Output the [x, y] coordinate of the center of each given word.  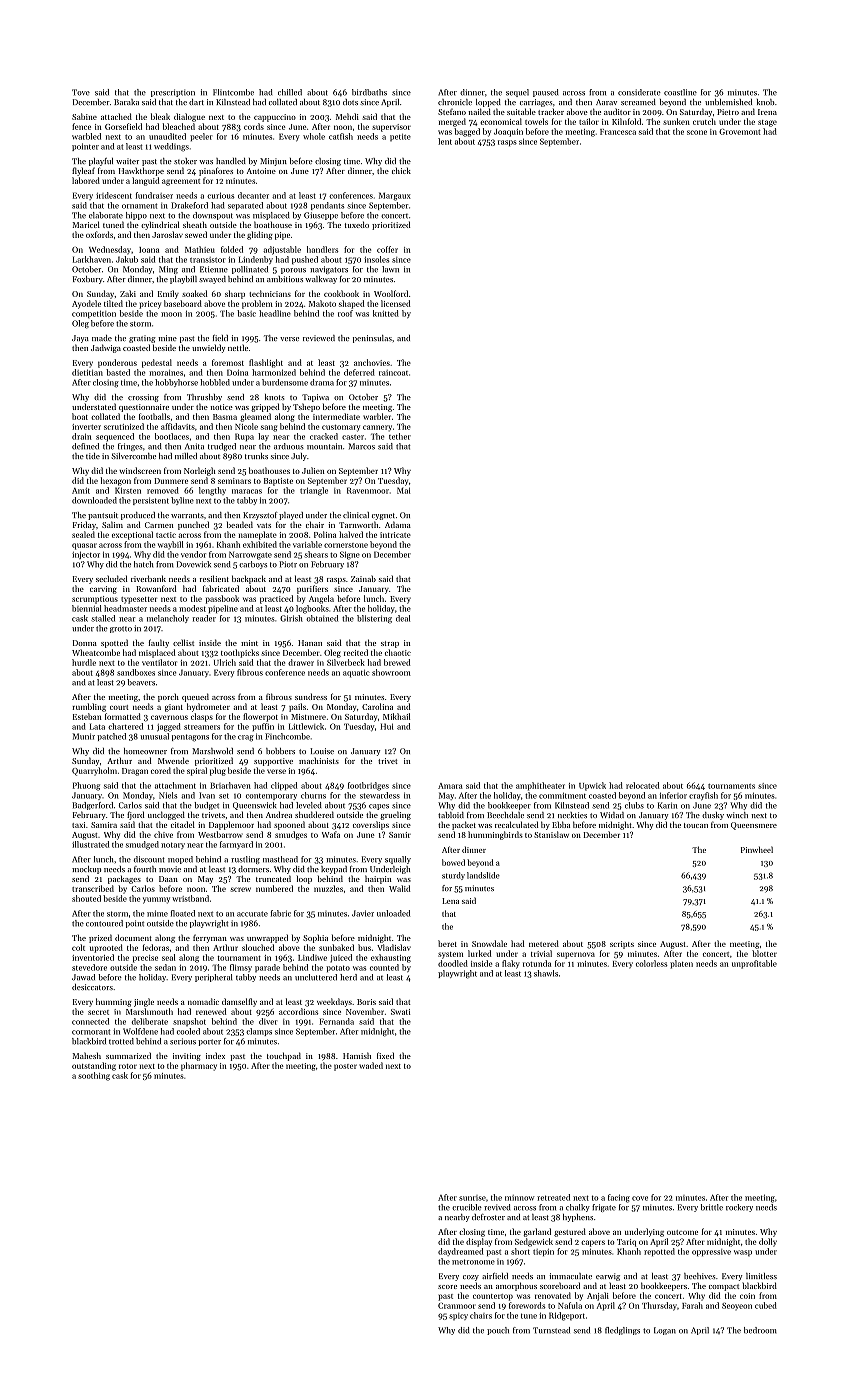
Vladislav [394, 947]
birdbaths [369, 92]
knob [765, 102]
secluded [112, 578]
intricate [395, 535]
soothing [94, 1076]
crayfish [703, 796]
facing [619, 1198]
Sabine [84, 116]
